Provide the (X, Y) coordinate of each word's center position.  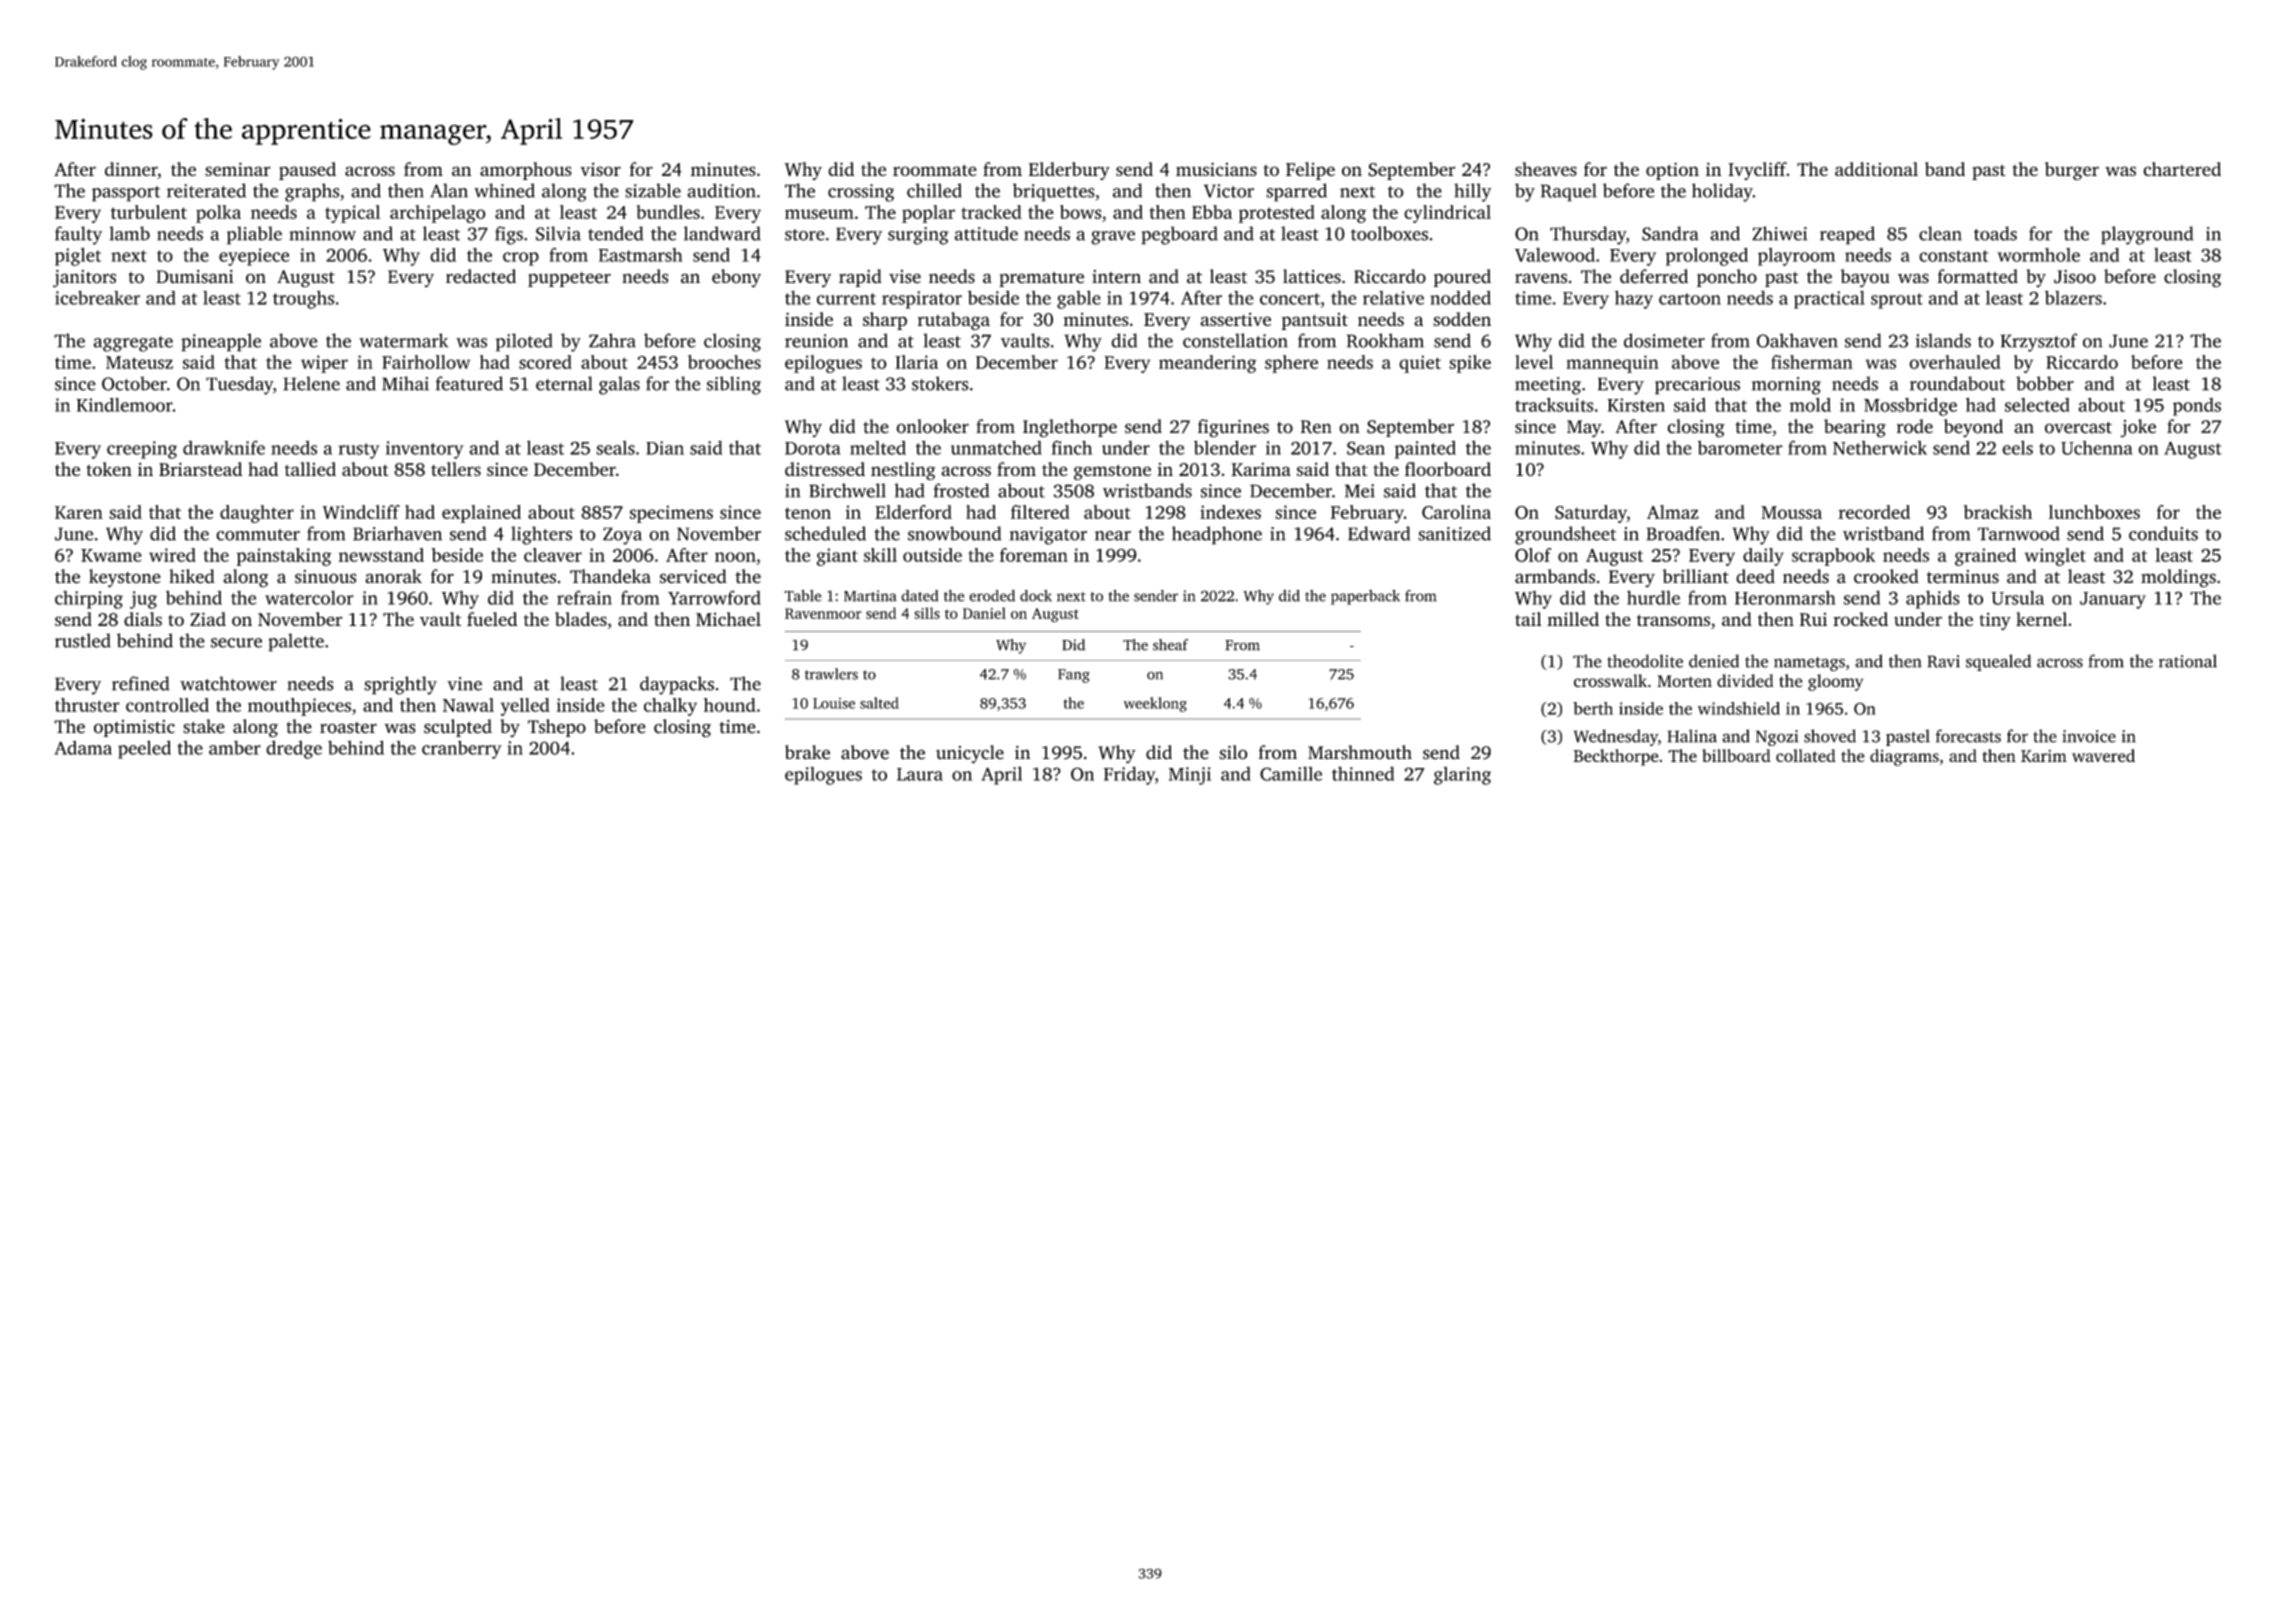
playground (2147, 235)
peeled (144, 749)
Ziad (208, 619)
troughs (303, 299)
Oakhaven (1797, 340)
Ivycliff (1757, 171)
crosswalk (1610, 681)
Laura (920, 774)
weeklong (1155, 704)
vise (905, 277)
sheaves (1546, 169)
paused (307, 171)
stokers (940, 383)
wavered (2103, 755)
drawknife (224, 447)
